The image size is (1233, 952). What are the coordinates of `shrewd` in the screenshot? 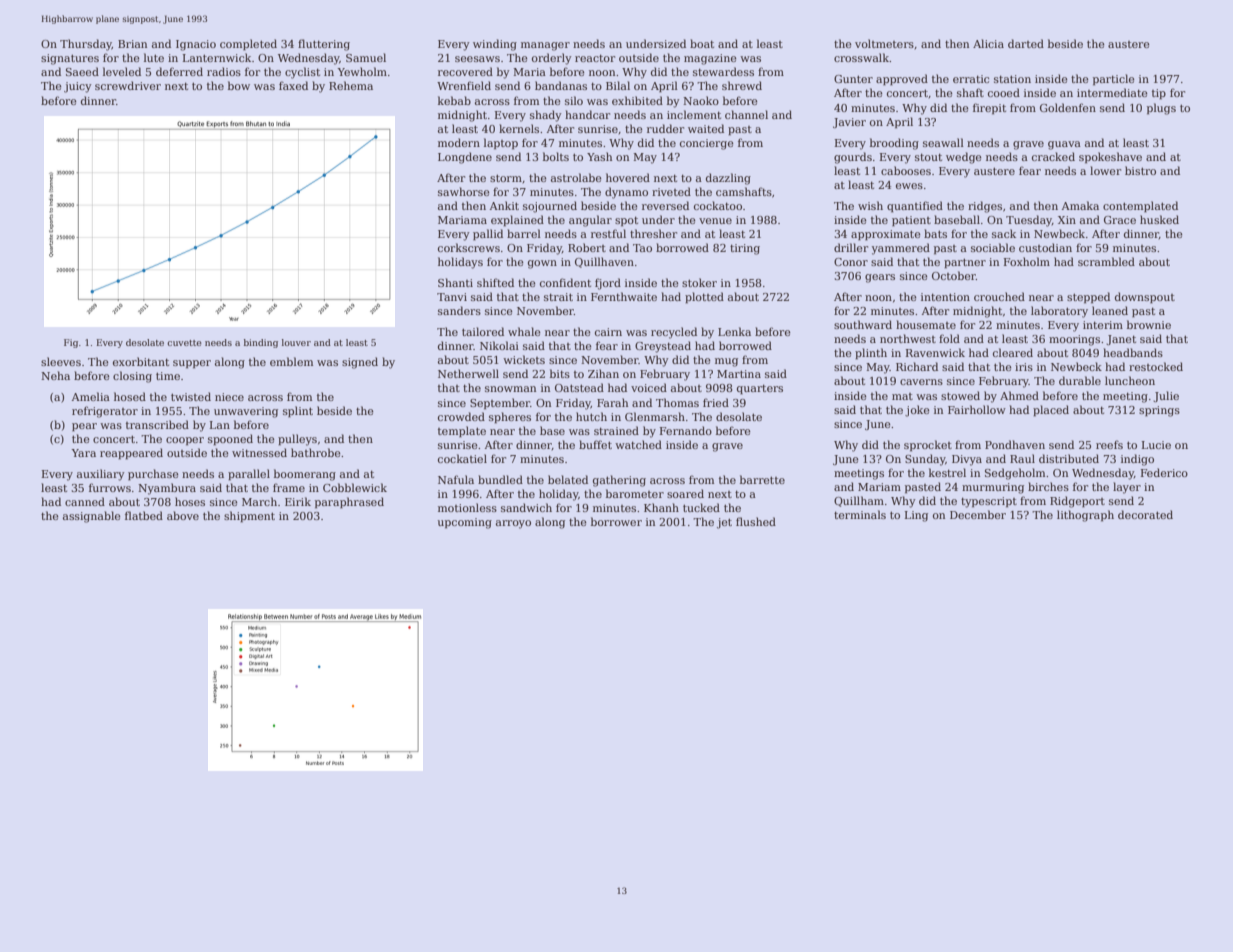 It's located at (742, 85).
